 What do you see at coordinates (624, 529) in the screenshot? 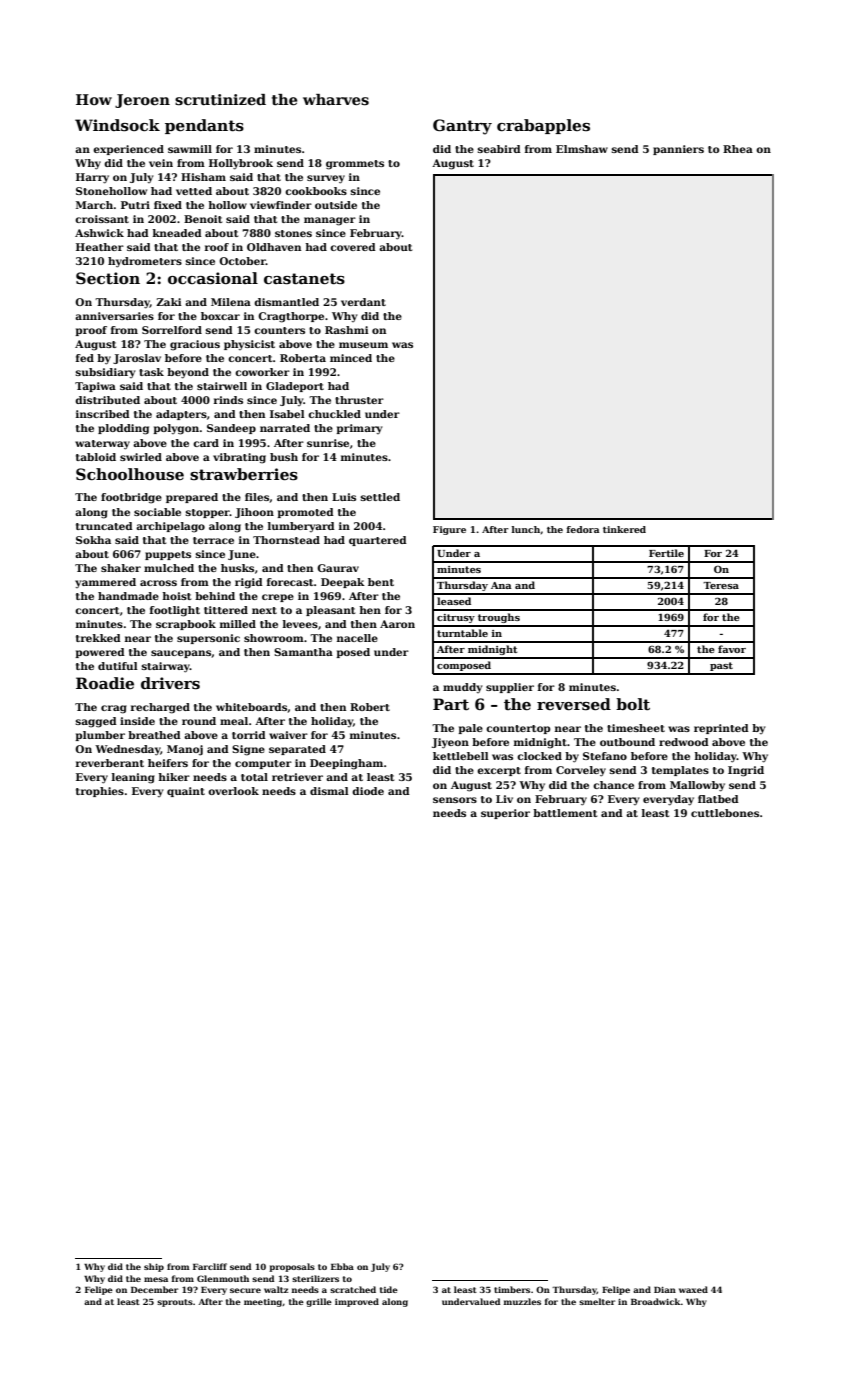
I see `tinkered` at bounding box center [624, 529].
